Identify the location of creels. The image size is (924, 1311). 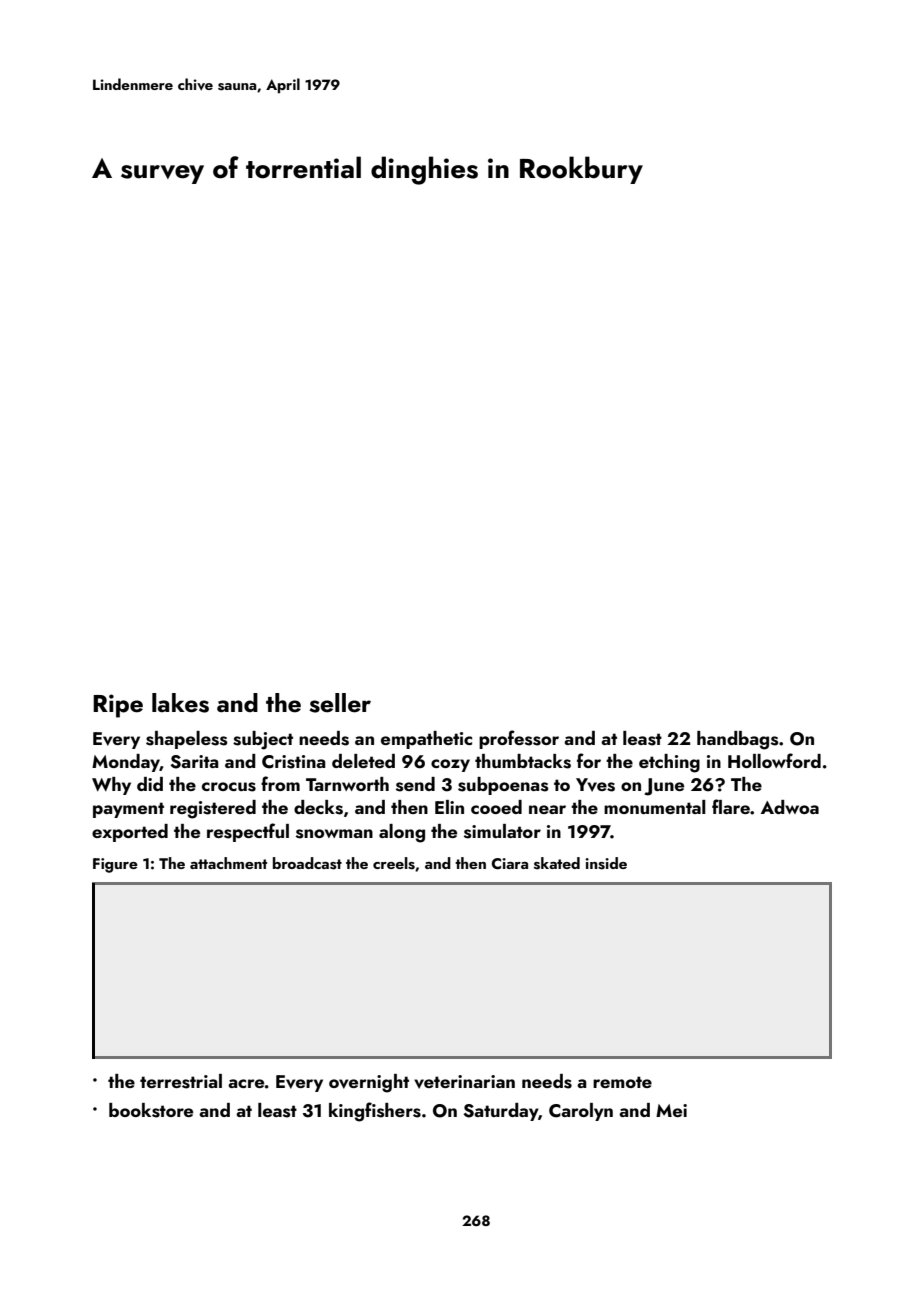
(394, 863).
